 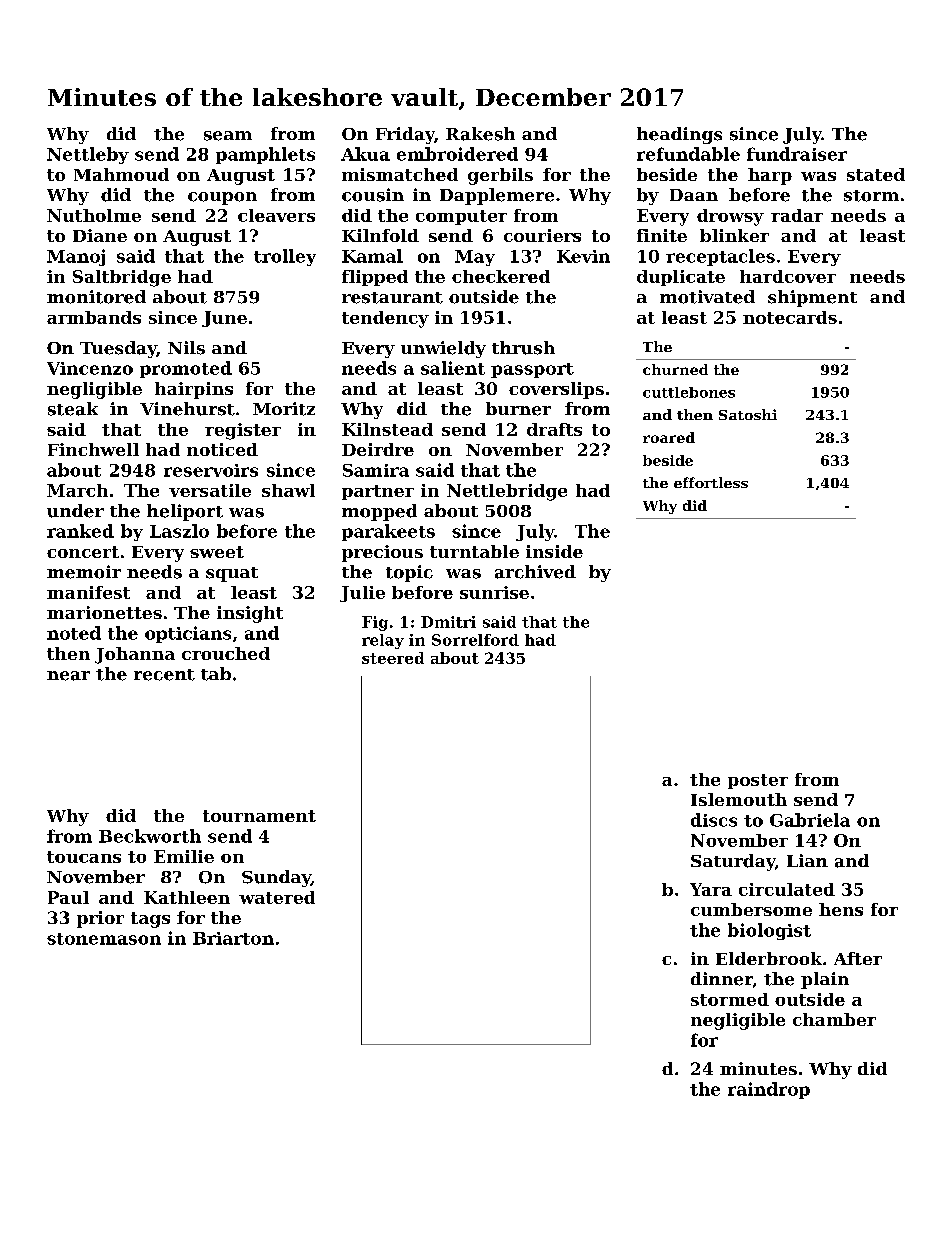 I want to click on raindrop, so click(x=769, y=1090).
